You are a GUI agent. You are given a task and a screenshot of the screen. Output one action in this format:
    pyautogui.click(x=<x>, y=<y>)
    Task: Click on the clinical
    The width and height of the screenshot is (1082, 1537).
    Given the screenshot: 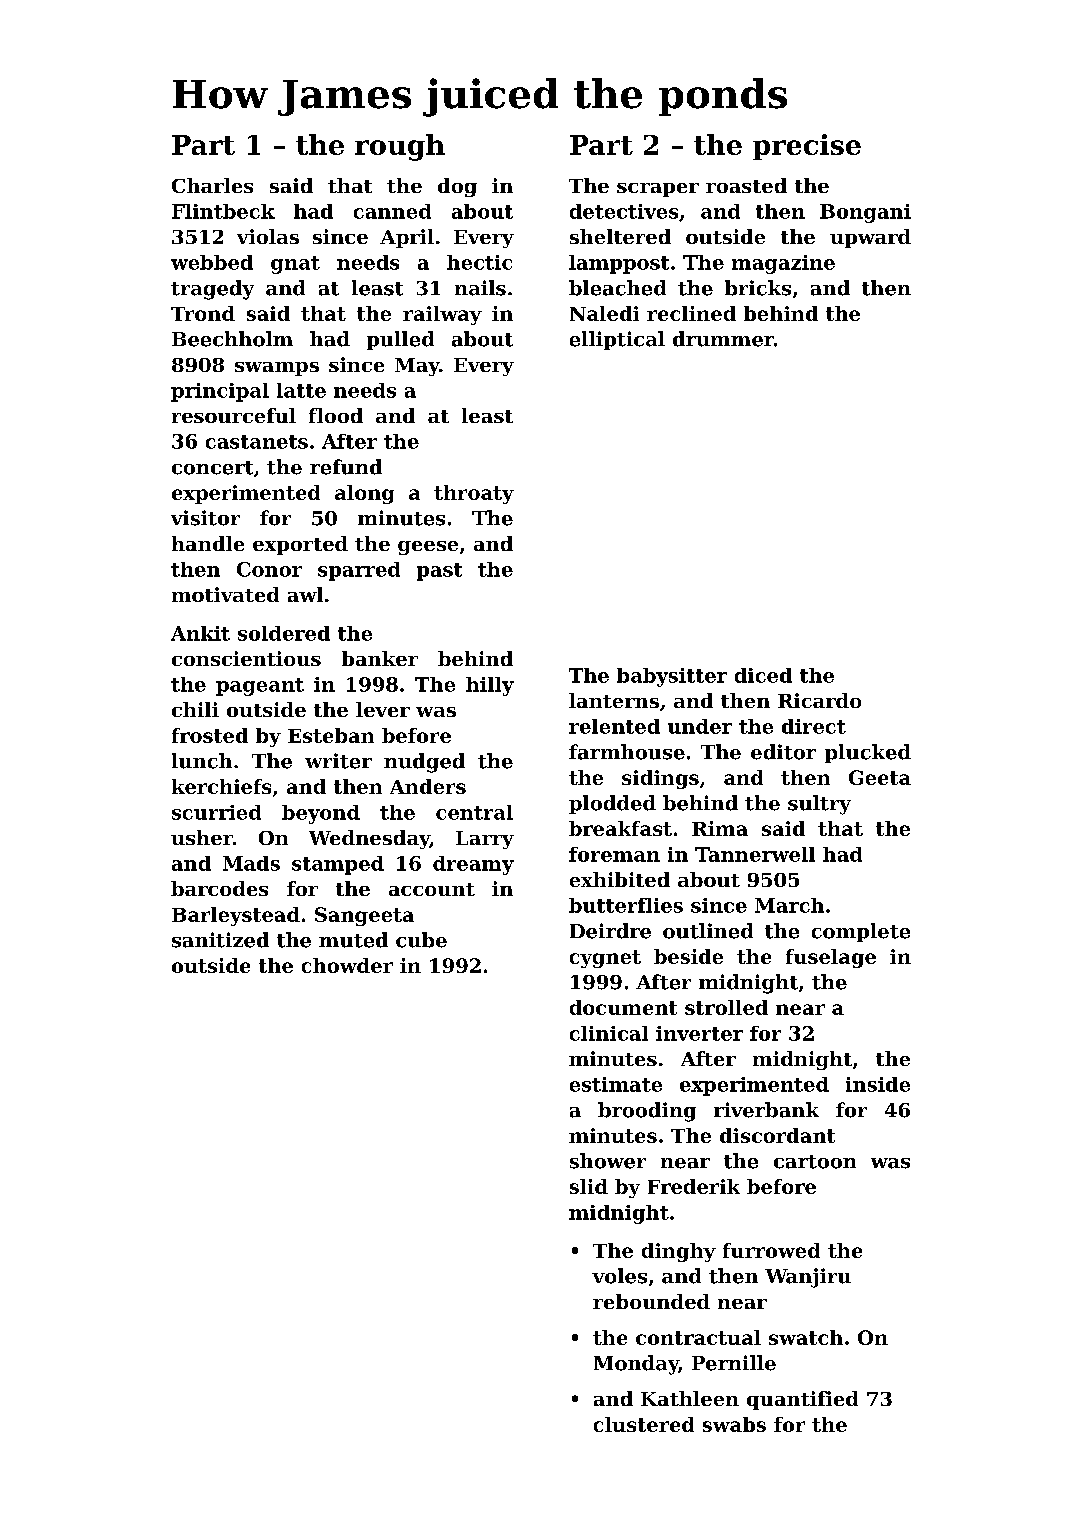 What is the action you would take?
    pyautogui.click(x=609, y=1033)
